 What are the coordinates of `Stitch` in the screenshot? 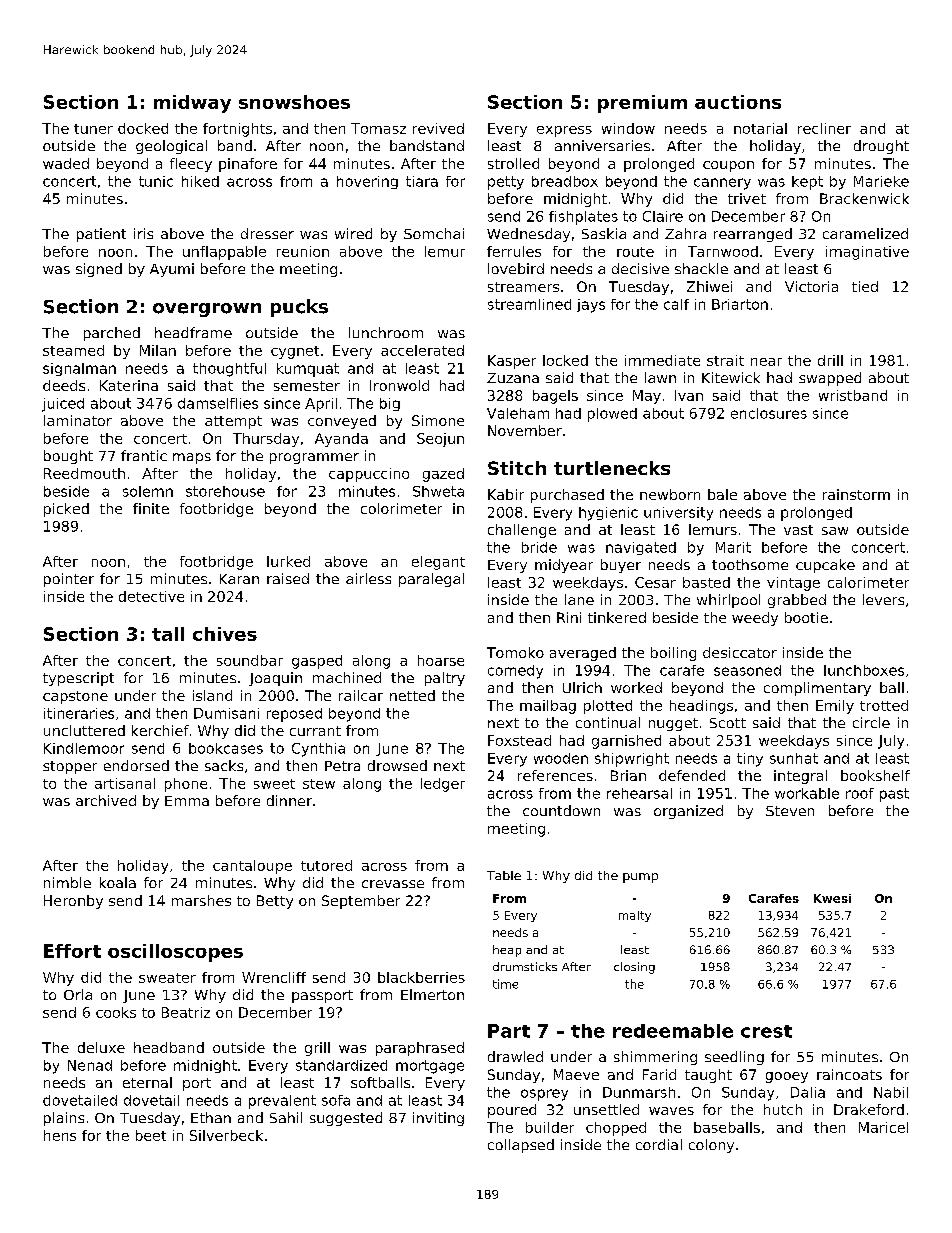 It's located at (517, 468).
